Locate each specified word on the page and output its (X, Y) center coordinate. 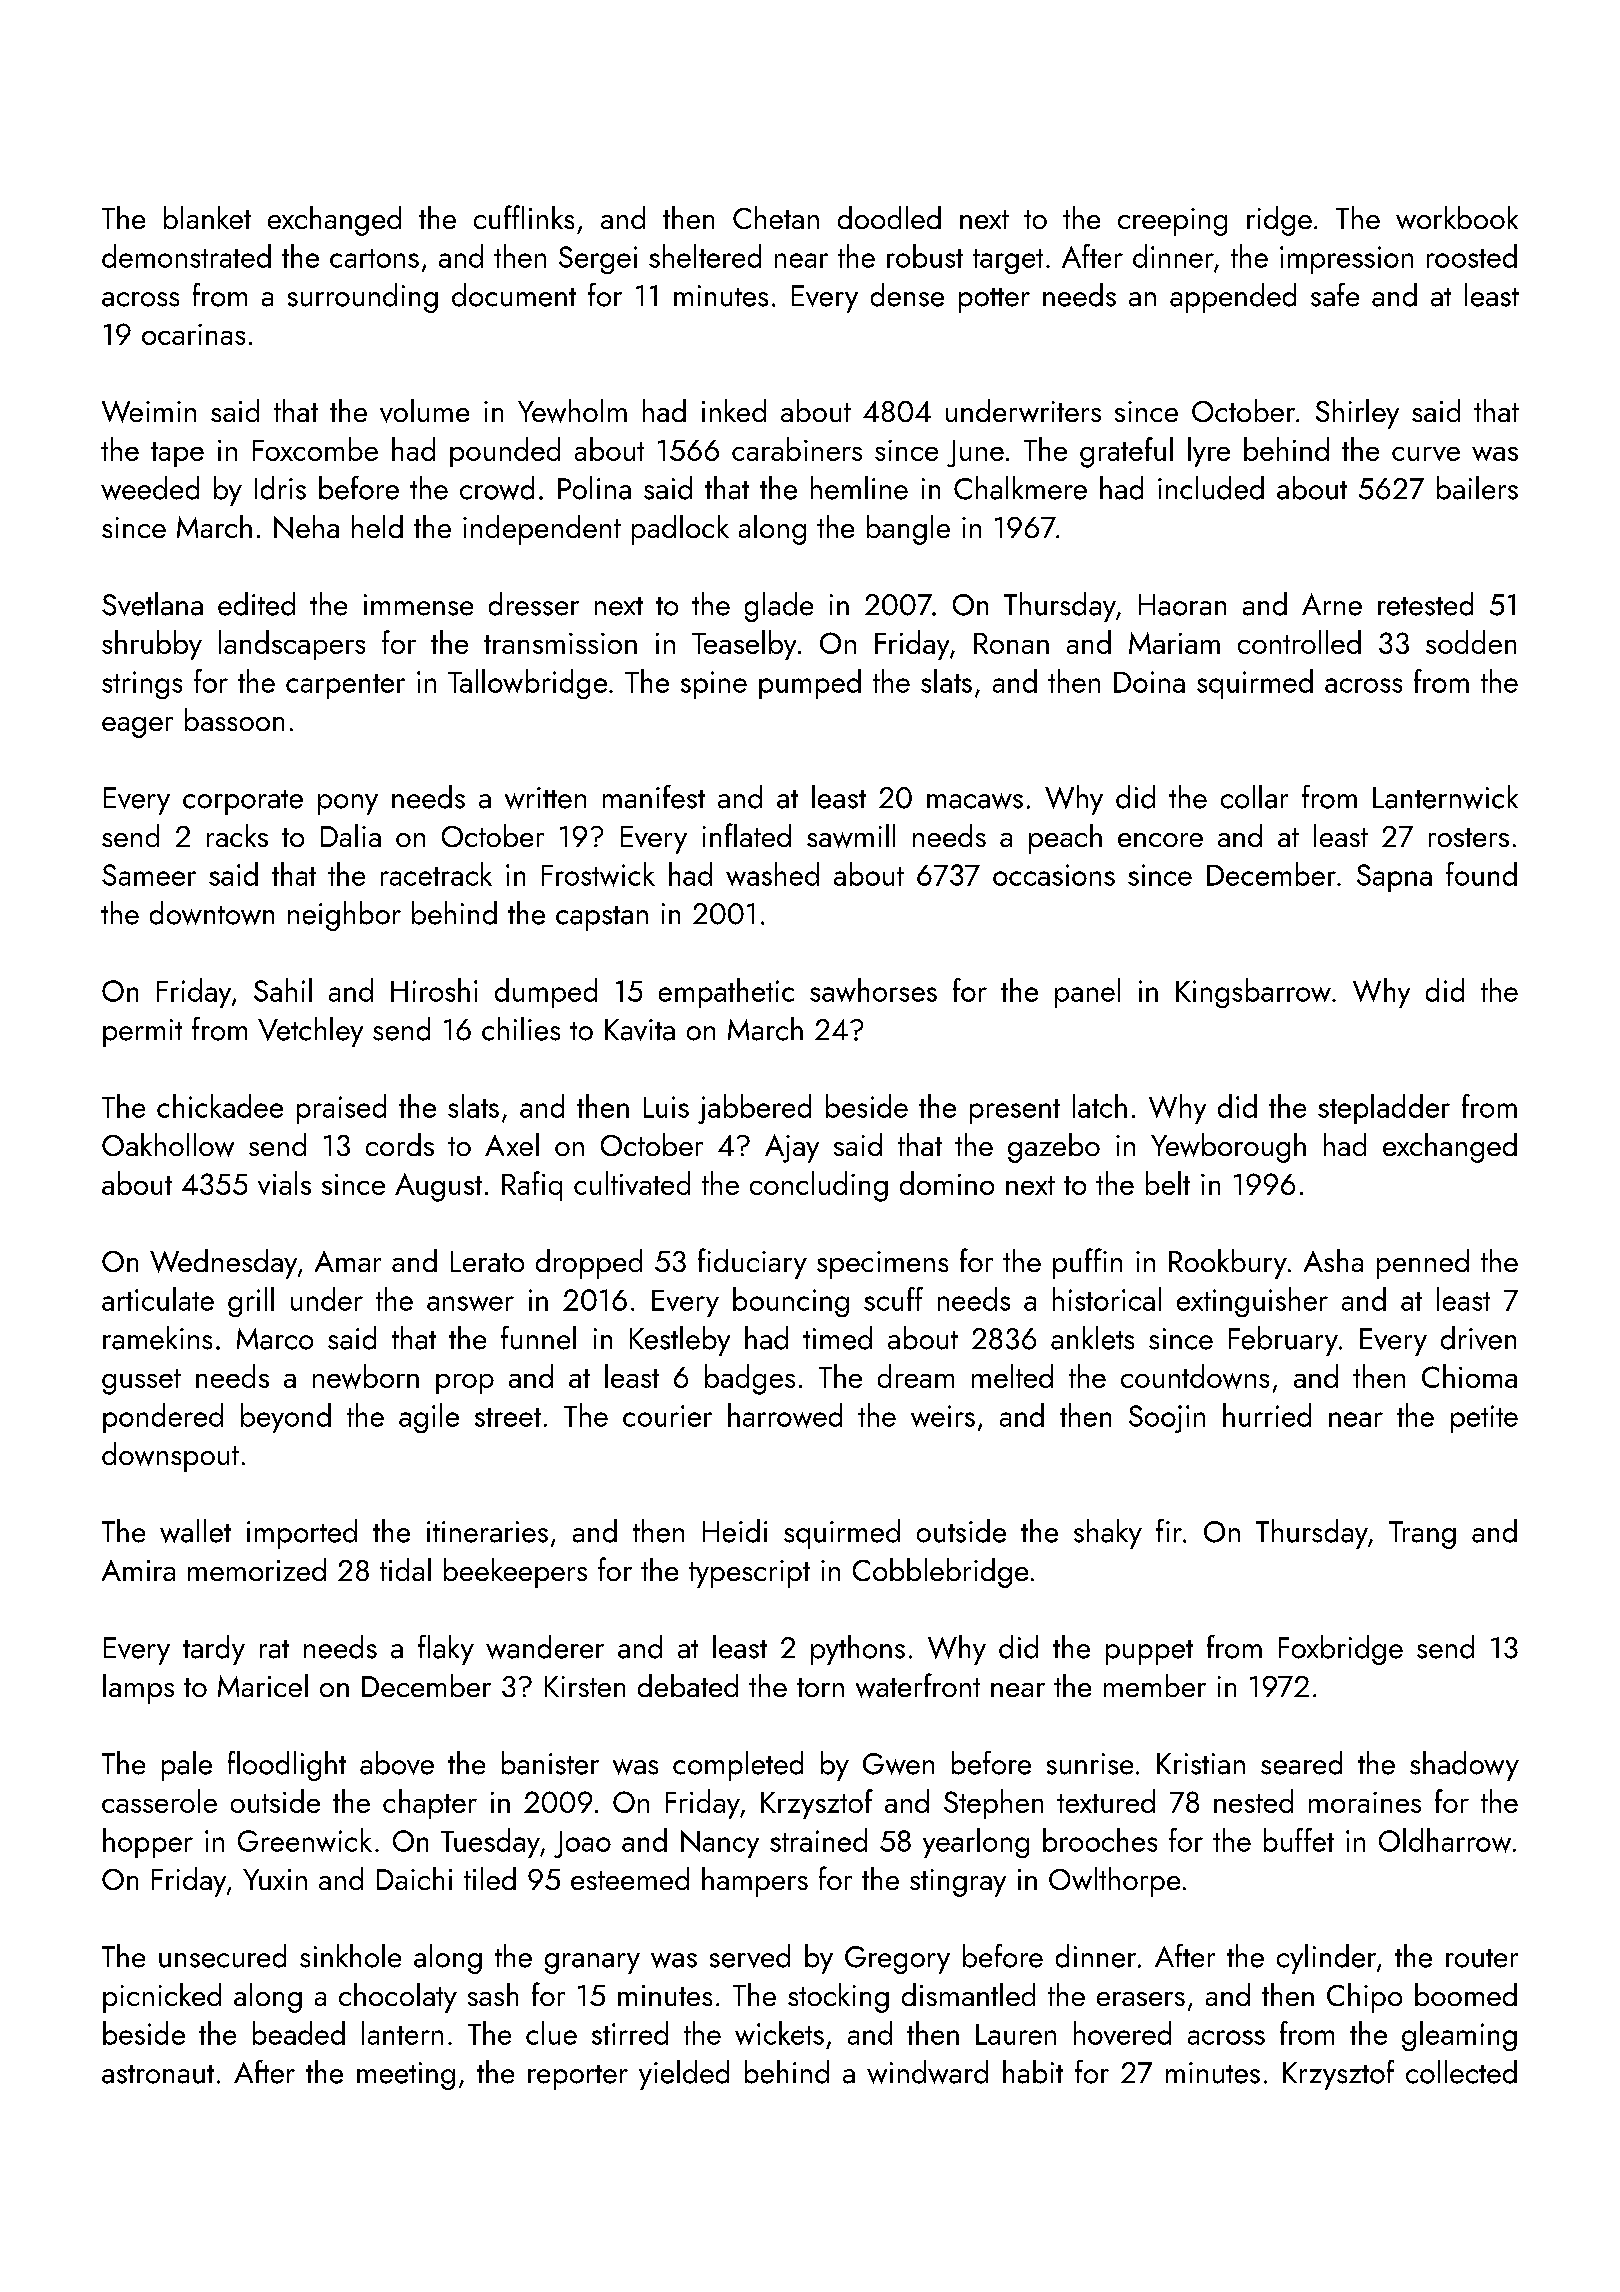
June (975, 453)
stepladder (1384, 1109)
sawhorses (873, 990)
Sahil (283, 990)
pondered (163, 1418)
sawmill (851, 836)
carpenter (345, 686)
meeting (406, 2076)
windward (927, 2072)
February (1283, 1341)
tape (177, 454)
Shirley (1357, 414)
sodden (1471, 642)
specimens (882, 1265)
